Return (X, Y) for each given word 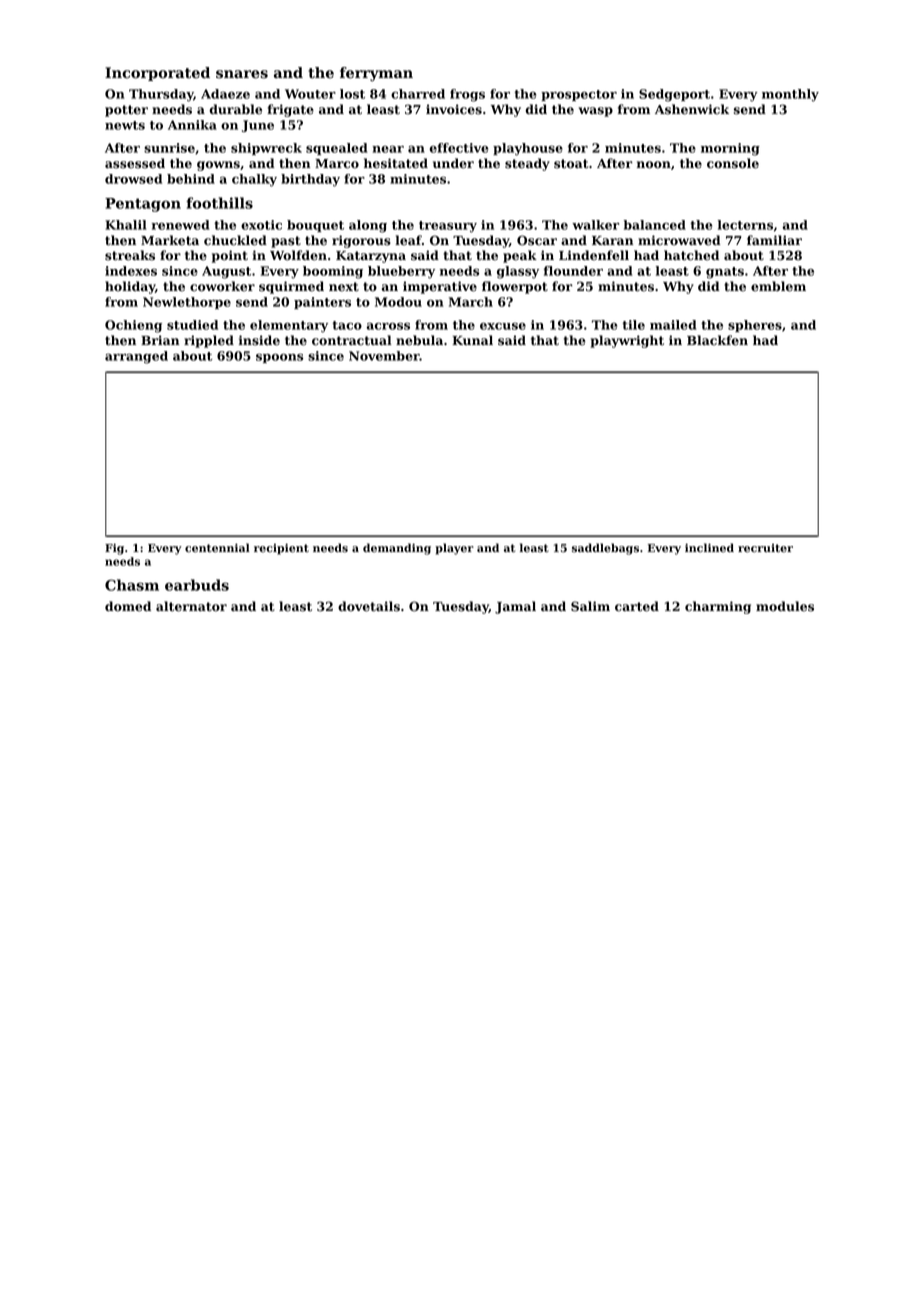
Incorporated (157, 74)
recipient (281, 549)
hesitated (396, 163)
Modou (398, 302)
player (454, 549)
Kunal (472, 340)
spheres (755, 326)
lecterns (745, 225)
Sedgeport (674, 95)
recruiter (765, 548)
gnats (725, 273)
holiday (130, 287)
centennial (217, 548)
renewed (181, 225)
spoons (279, 358)
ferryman (376, 74)
